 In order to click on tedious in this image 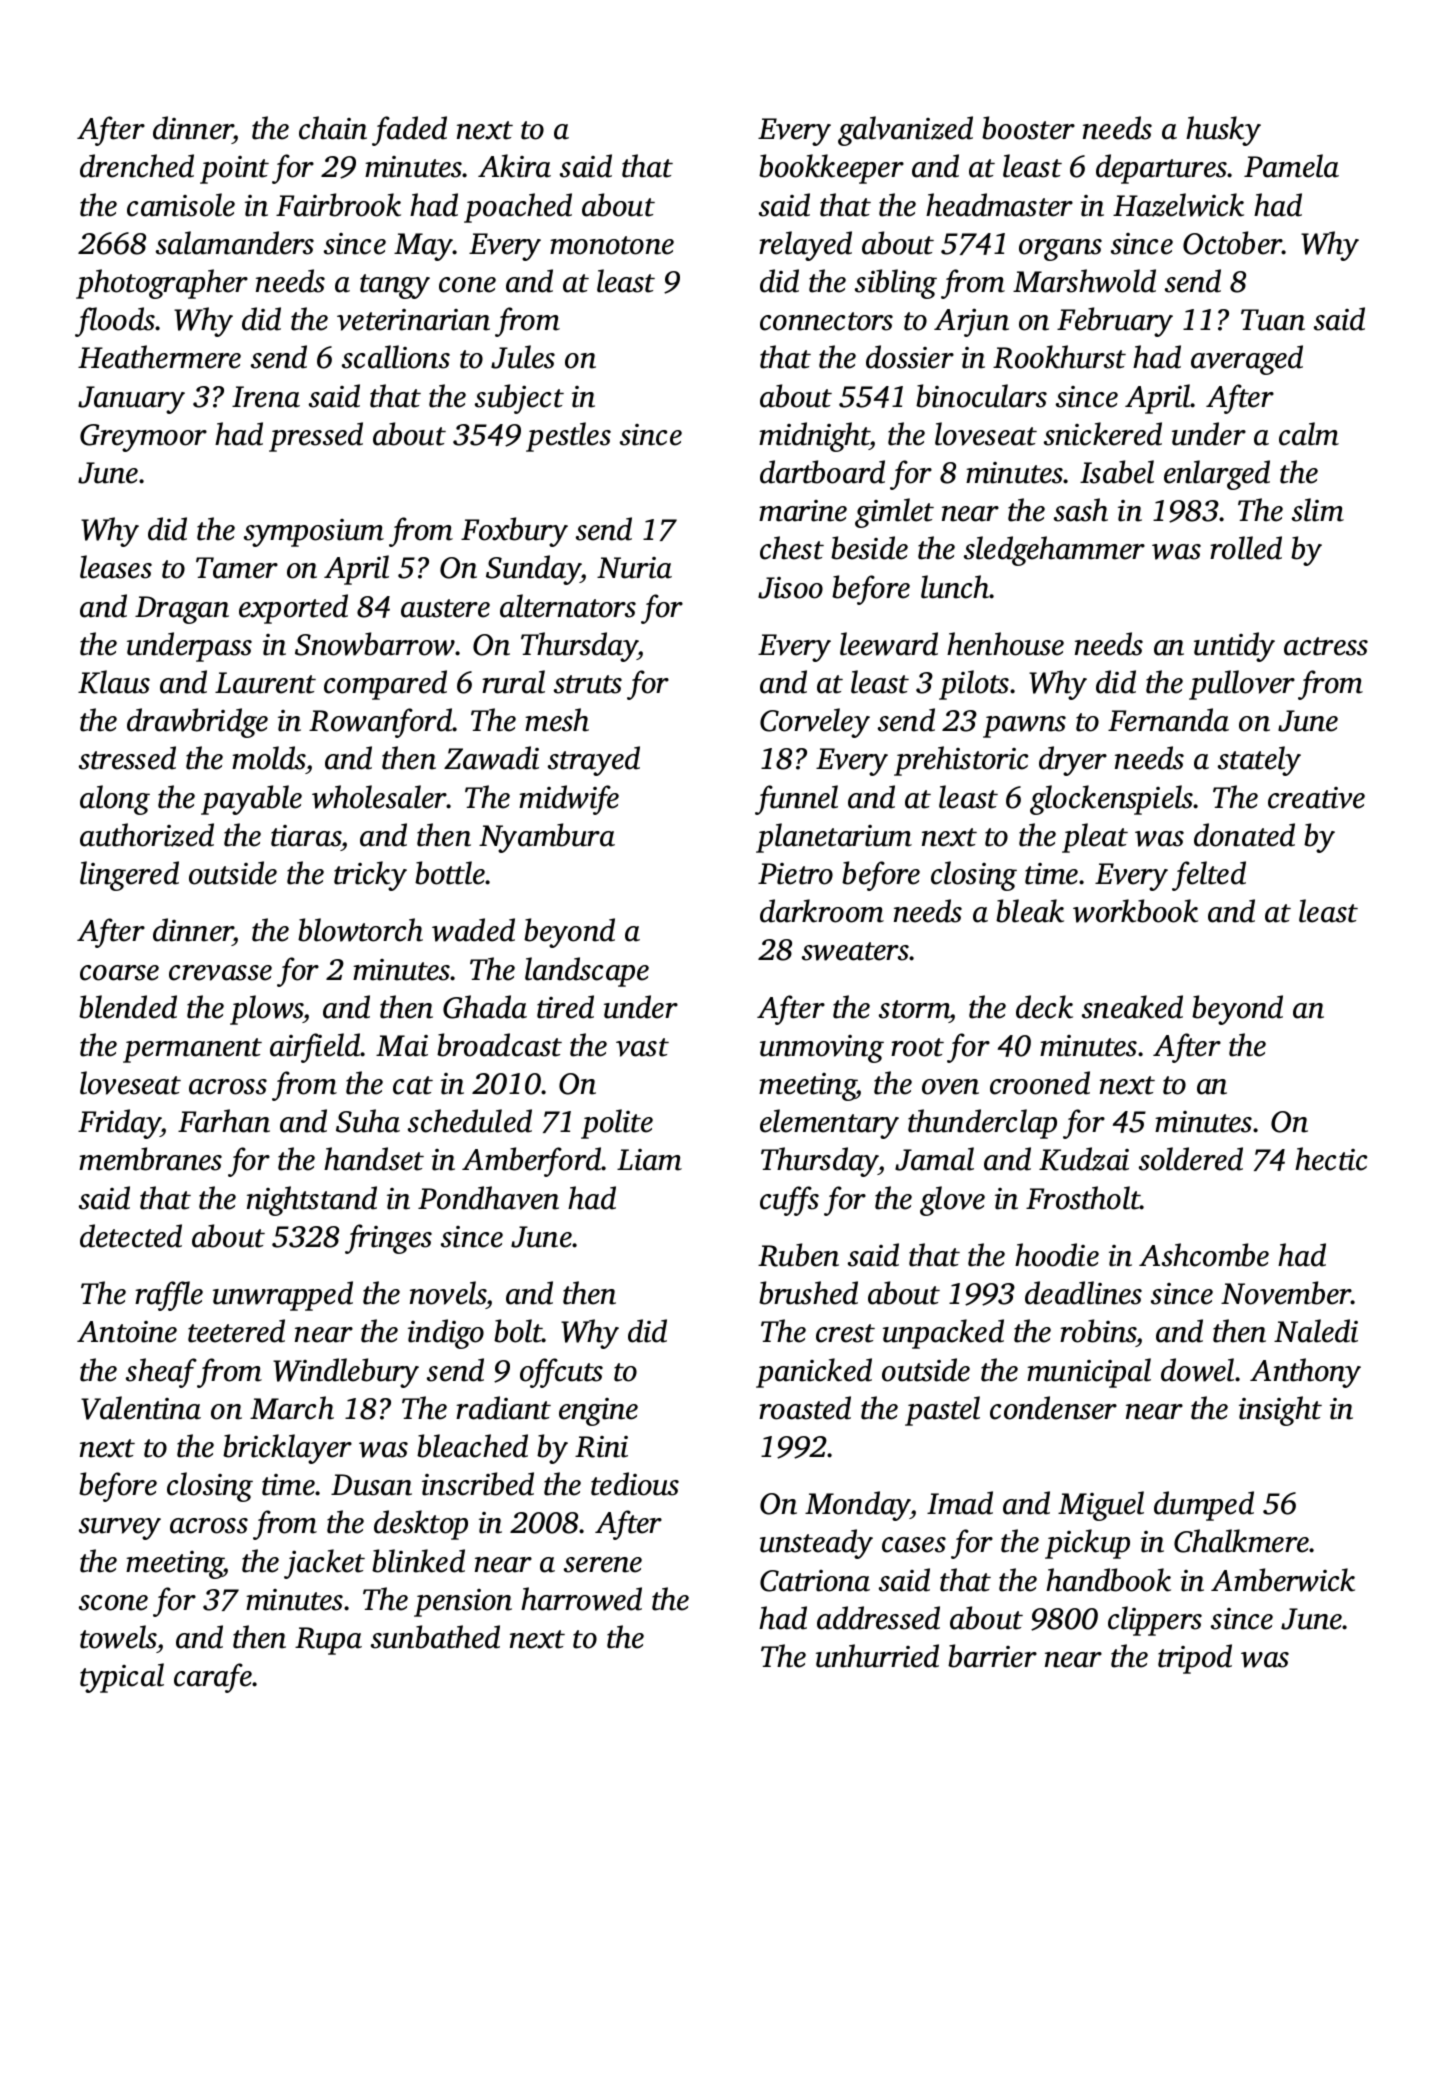, I will do `click(635, 1484)`.
